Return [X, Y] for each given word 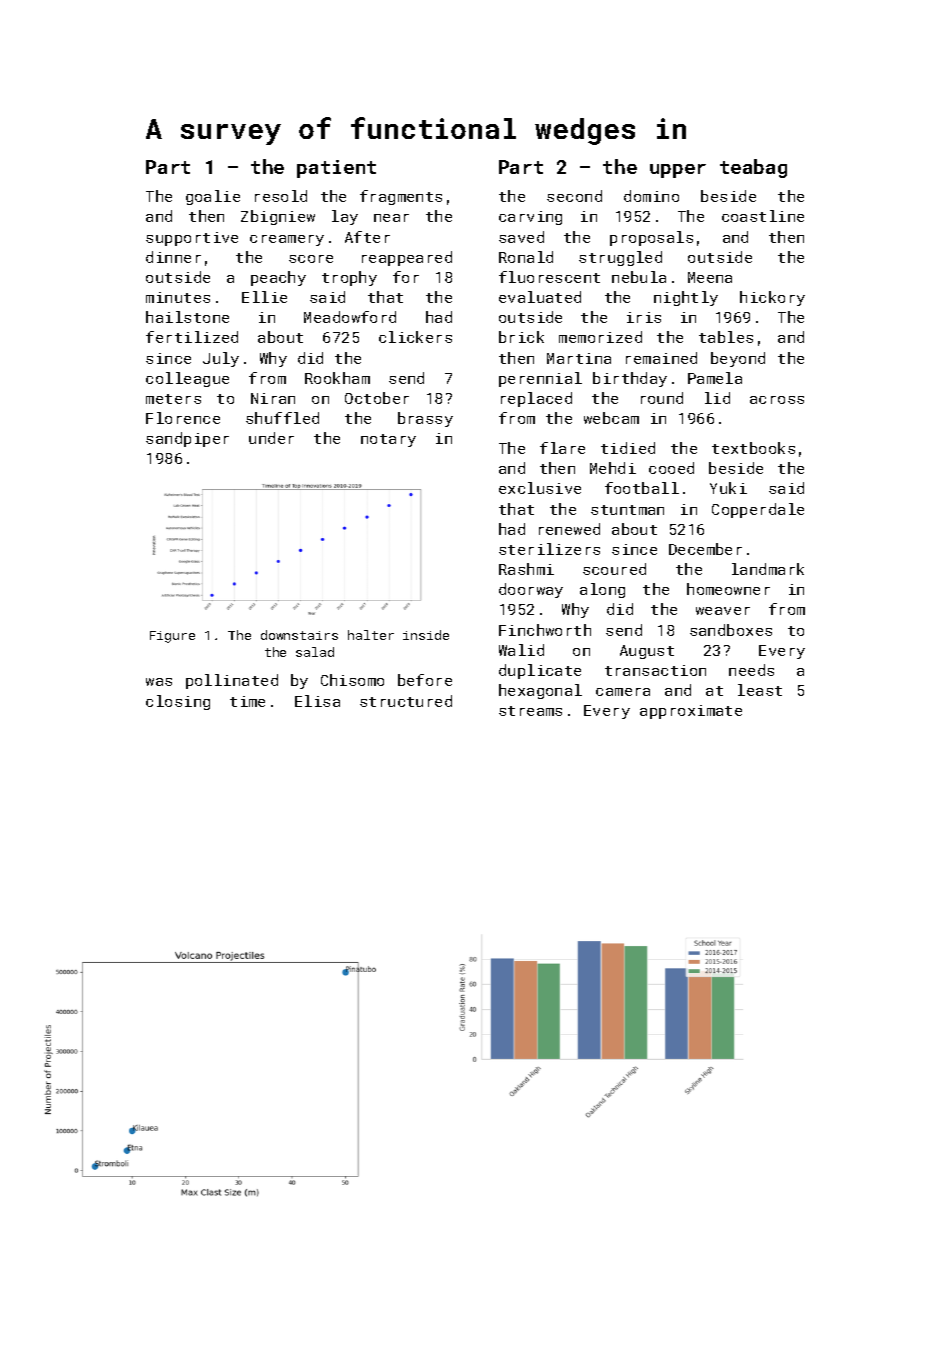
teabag [753, 168]
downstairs [299, 635]
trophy [349, 278]
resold [281, 196]
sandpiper [187, 439]
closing [178, 702]
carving [530, 218]
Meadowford [350, 317]
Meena [710, 277]
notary [388, 440]
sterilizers [549, 549]
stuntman [627, 510]
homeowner [728, 589]
